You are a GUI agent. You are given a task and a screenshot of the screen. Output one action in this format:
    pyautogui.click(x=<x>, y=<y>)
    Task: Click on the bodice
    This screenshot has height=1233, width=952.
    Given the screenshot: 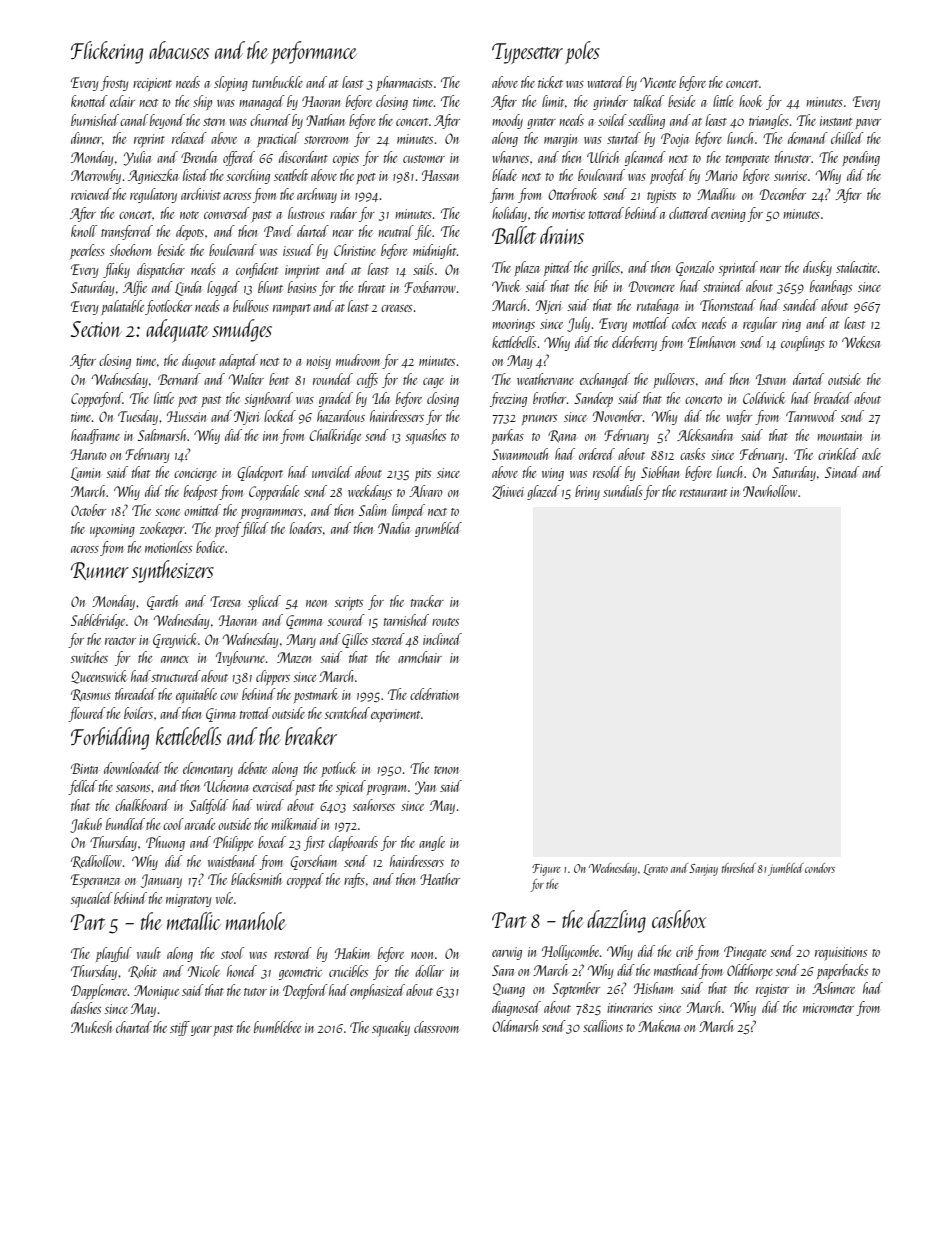 What is the action you would take?
    pyautogui.click(x=210, y=547)
